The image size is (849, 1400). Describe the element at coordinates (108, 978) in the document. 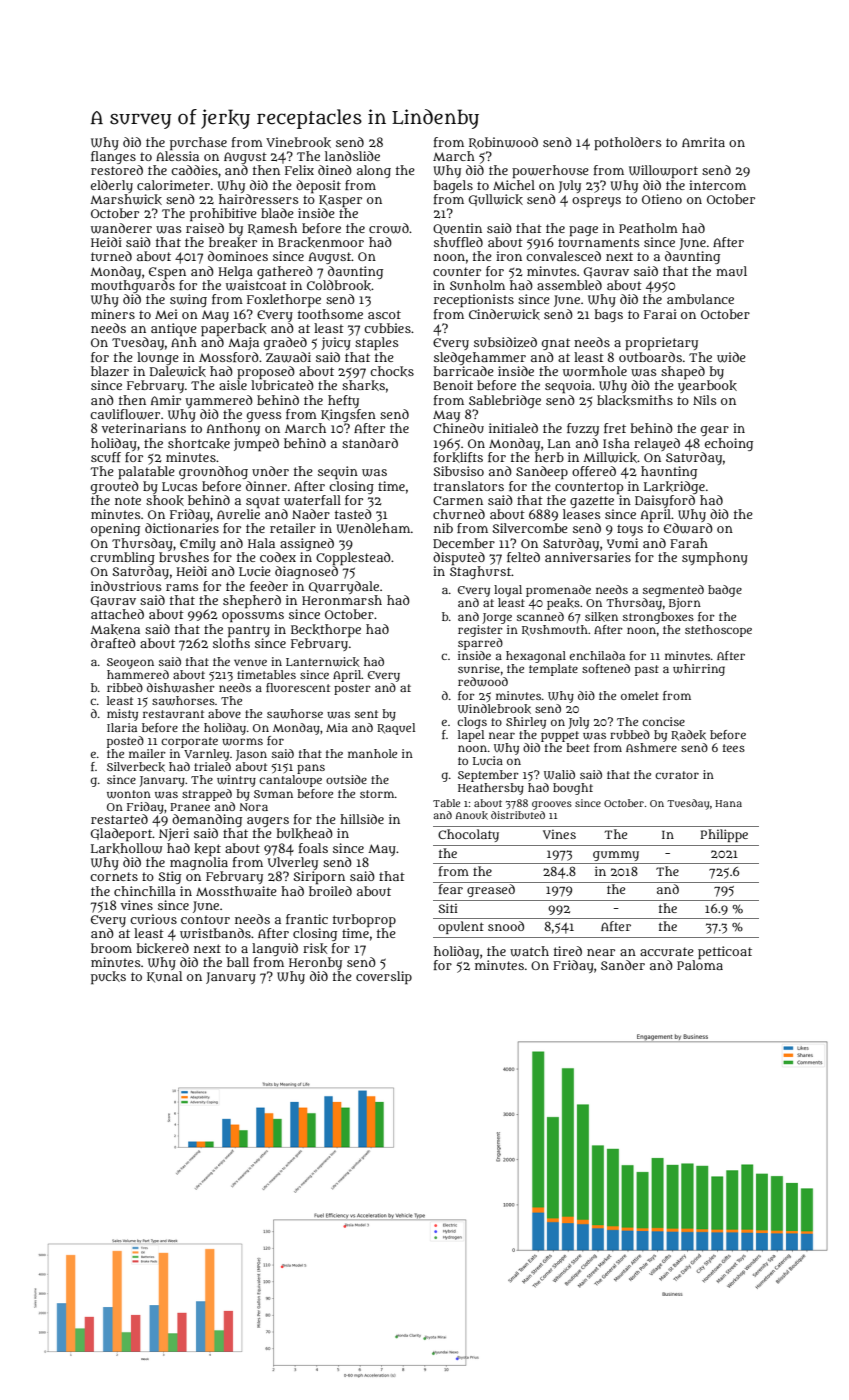

I see `pucks` at that location.
